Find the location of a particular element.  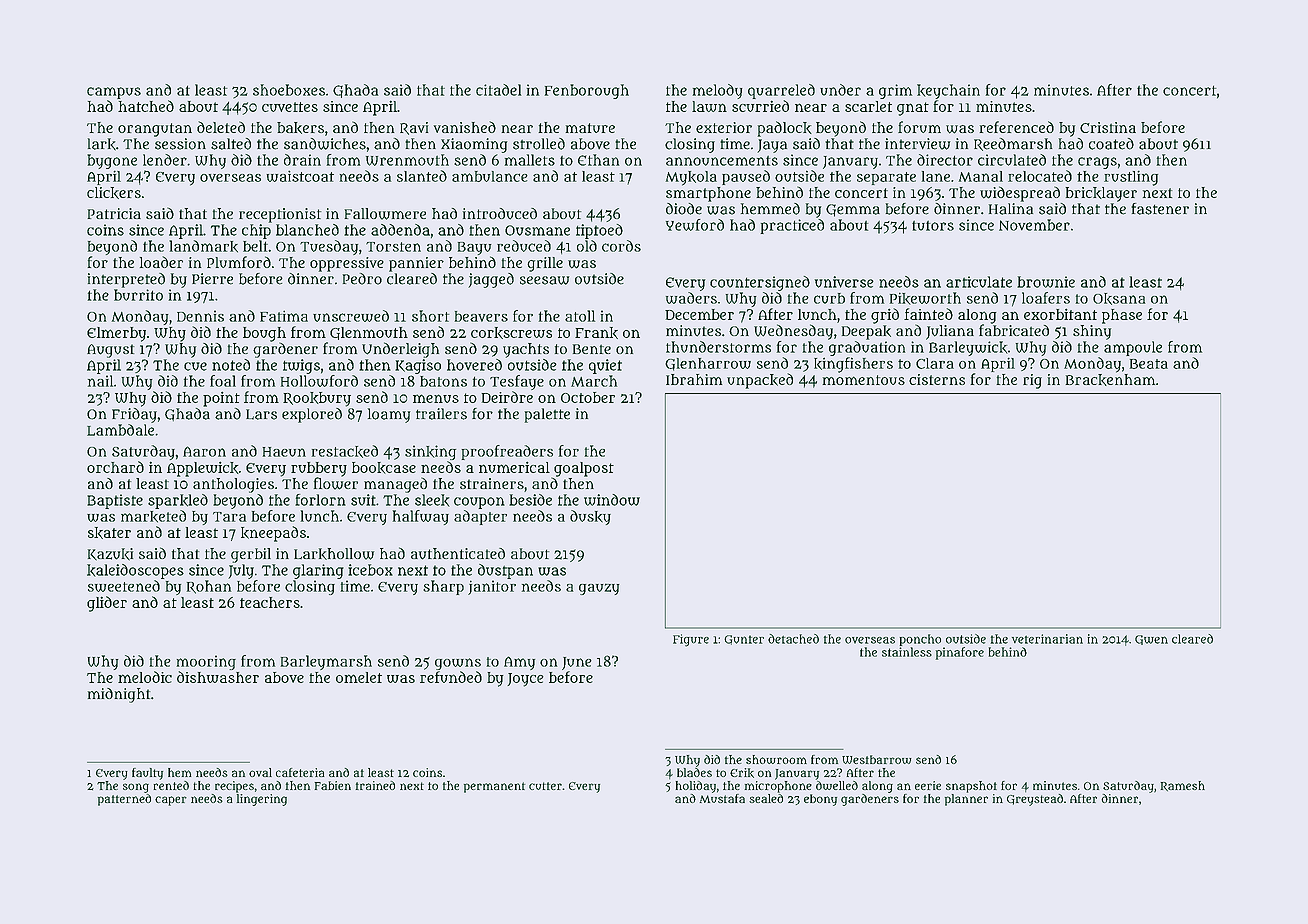

Cristina is located at coordinates (1108, 127).
